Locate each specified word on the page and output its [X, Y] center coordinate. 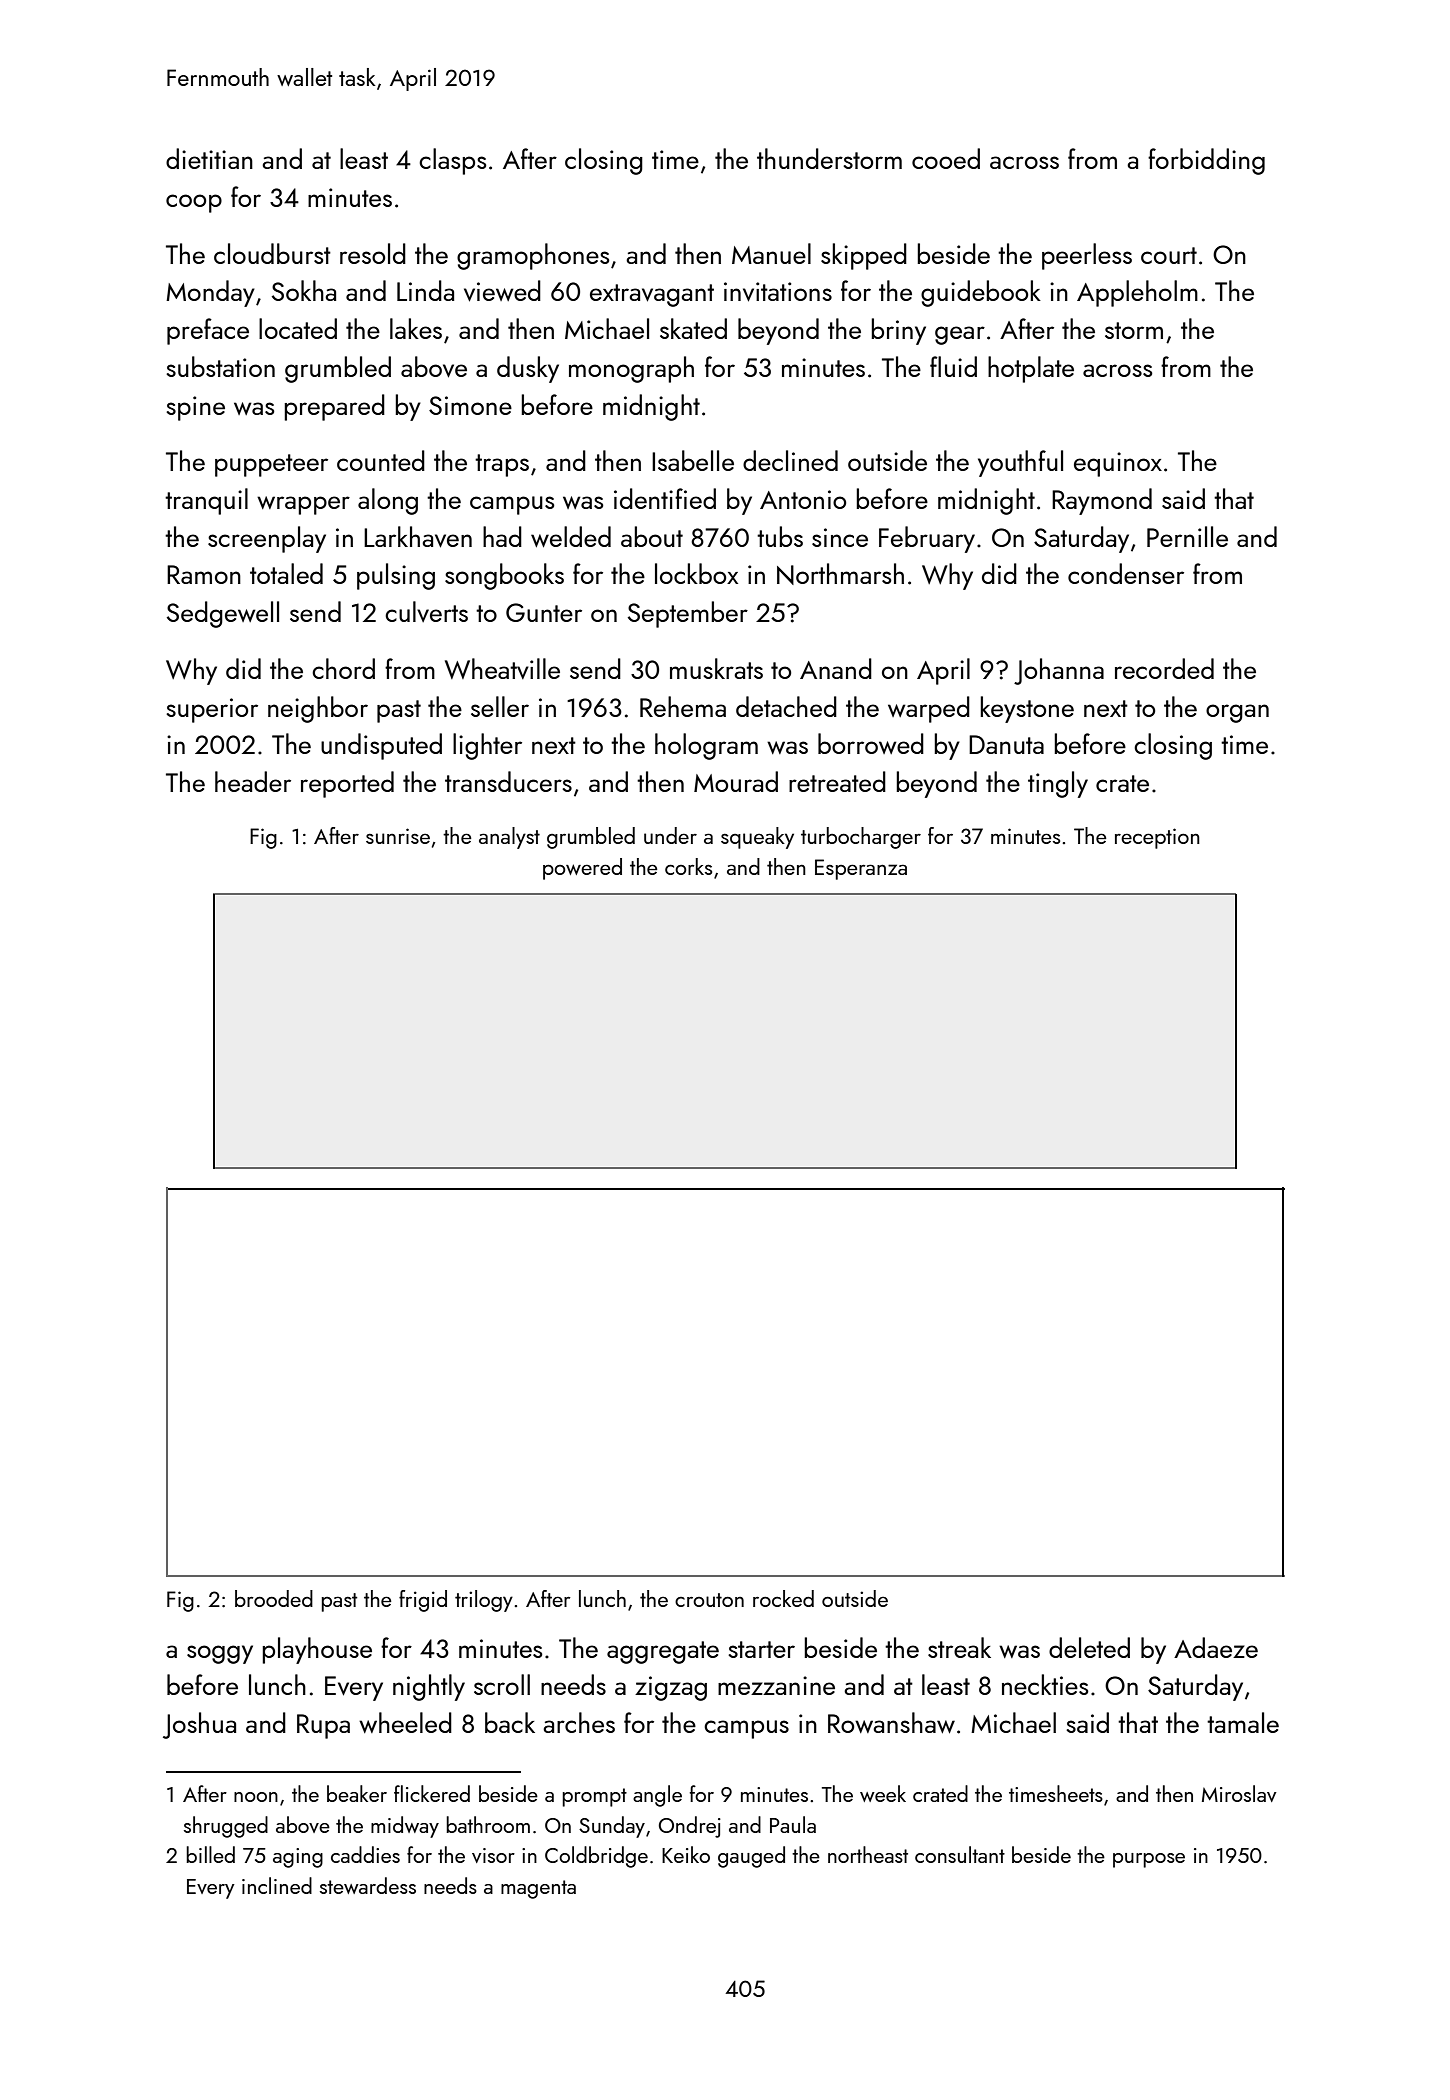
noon [256, 1797]
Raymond [1102, 501]
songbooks [504, 576]
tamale [1243, 1722]
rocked [783, 1598]
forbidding [1206, 161]
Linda [425, 290]
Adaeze [1216, 1647]
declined [790, 460]
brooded [274, 1598]
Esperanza [861, 869]
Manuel [771, 253]
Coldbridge [596, 1857]
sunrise [398, 836]
